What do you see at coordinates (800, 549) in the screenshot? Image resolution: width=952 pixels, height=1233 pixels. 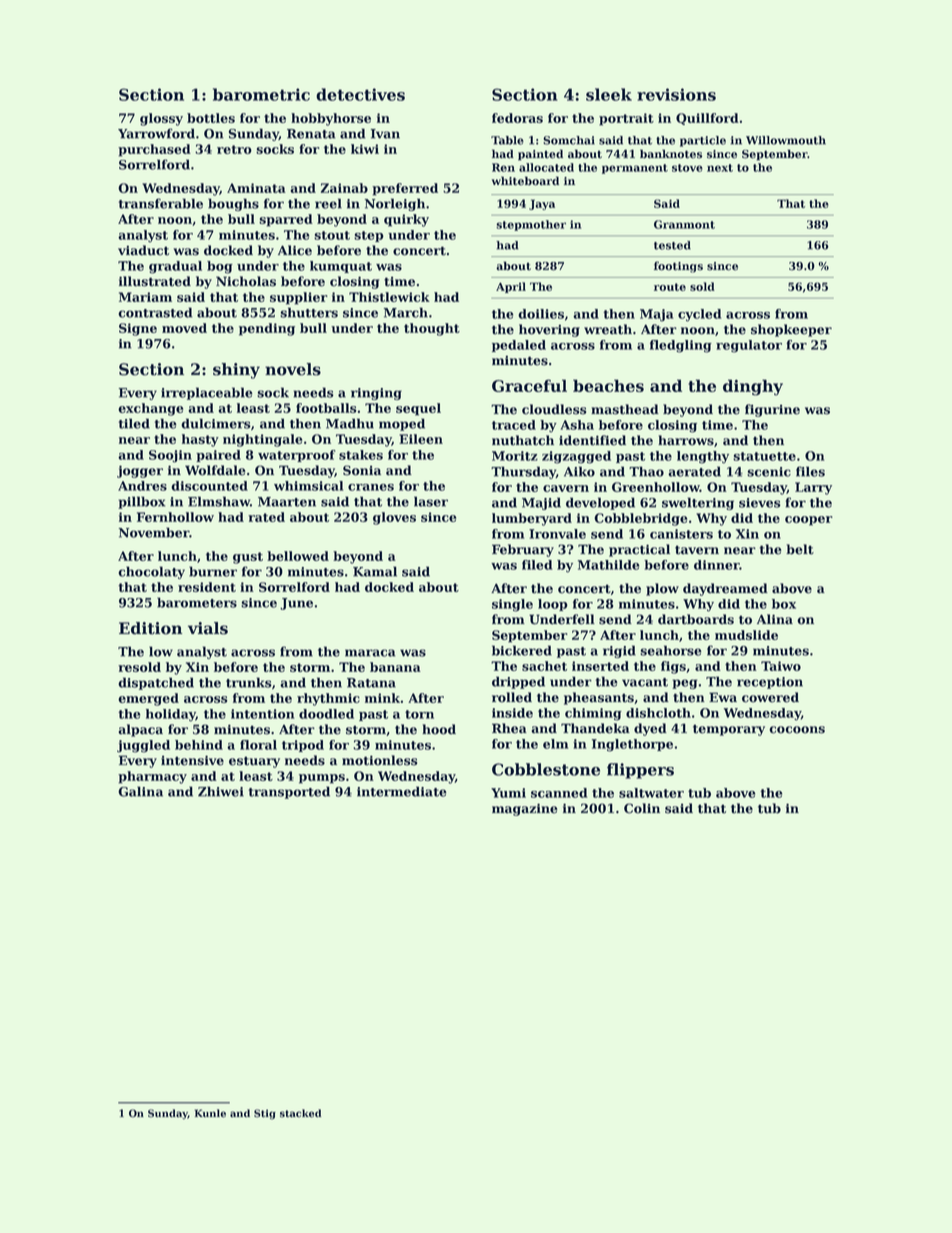 I see `belt` at bounding box center [800, 549].
